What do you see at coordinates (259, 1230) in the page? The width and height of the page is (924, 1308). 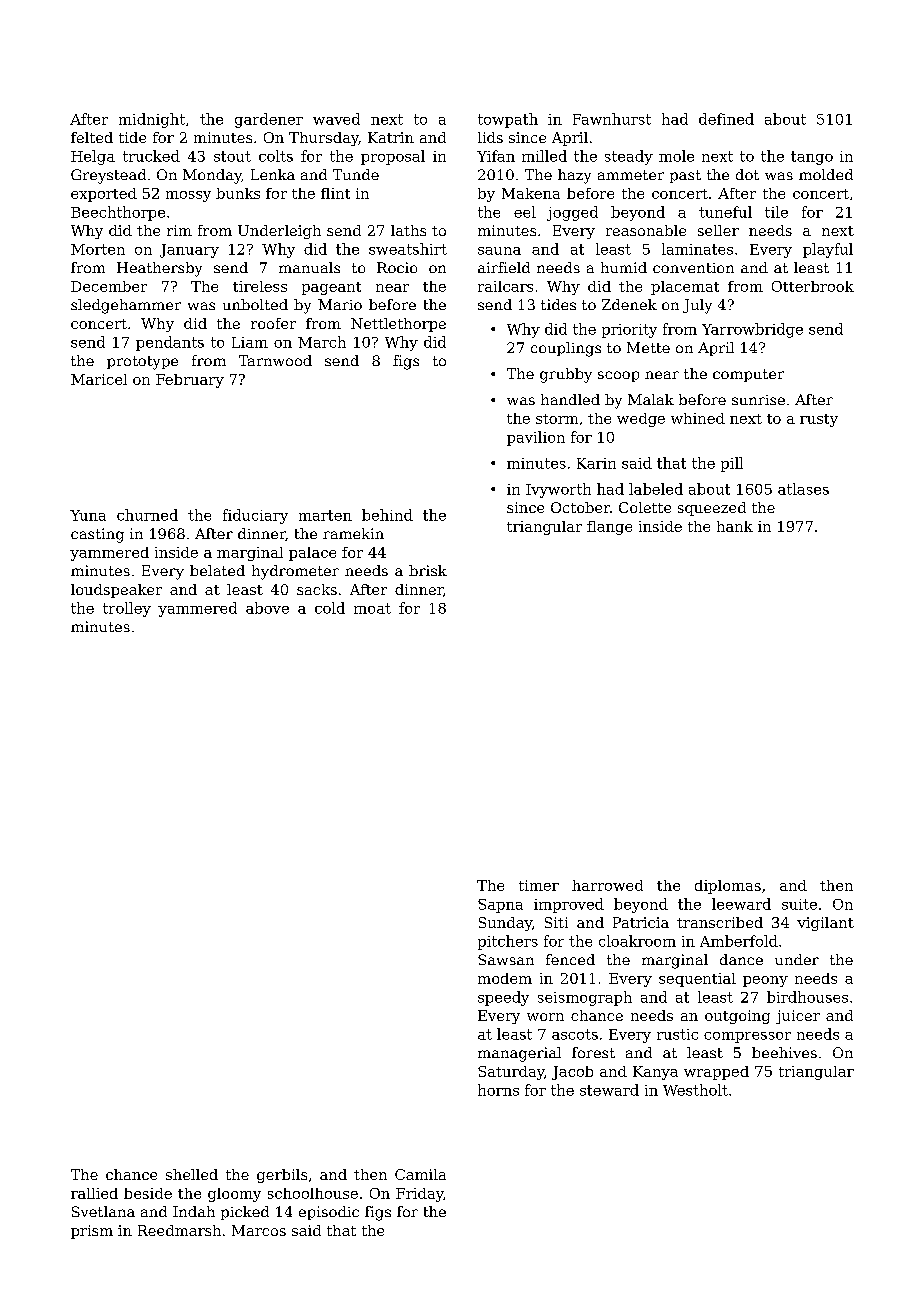 I see `Marcos` at bounding box center [259, 1230].
